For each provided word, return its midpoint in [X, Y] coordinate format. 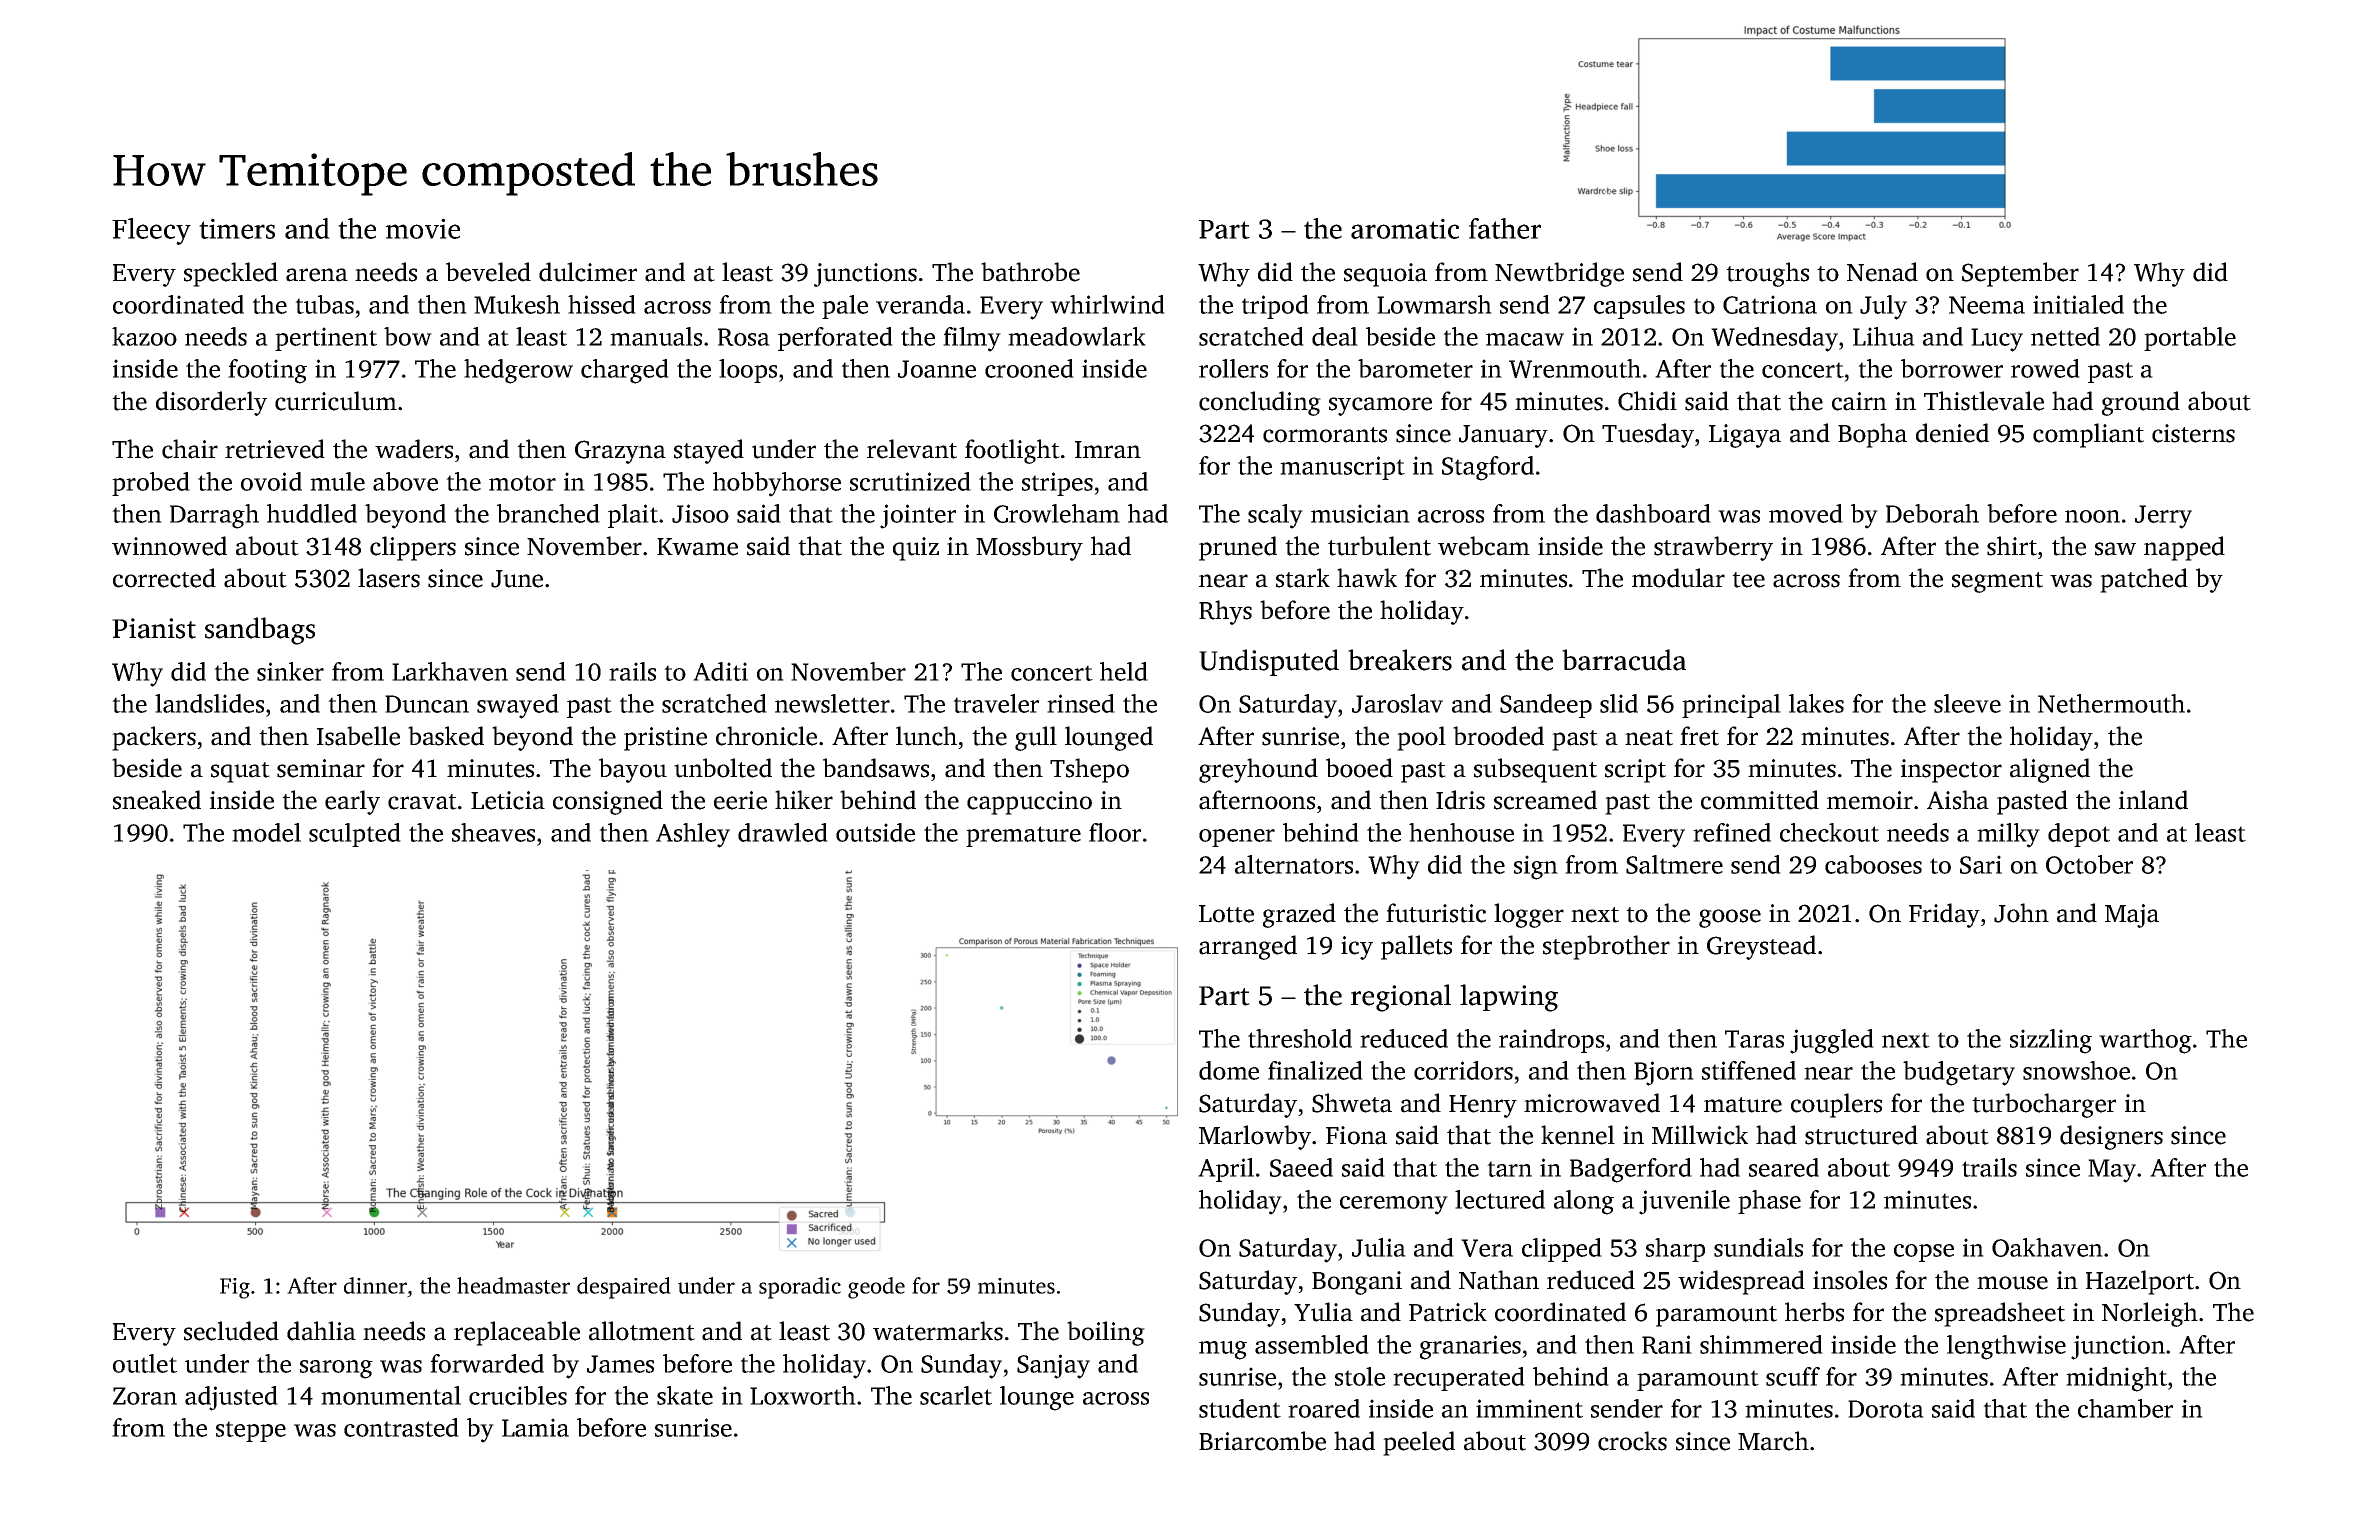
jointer [918, 516]
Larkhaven [450, 671]
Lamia [535, 1427]
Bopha [1872, 435]
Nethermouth [2111, 703]
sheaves [493, 832]
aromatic [1405, 228]
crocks [1632, 1441]
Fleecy [151, 231]
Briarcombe [1262, 1441]
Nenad [1882, 272]
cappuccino [1029, 803]
